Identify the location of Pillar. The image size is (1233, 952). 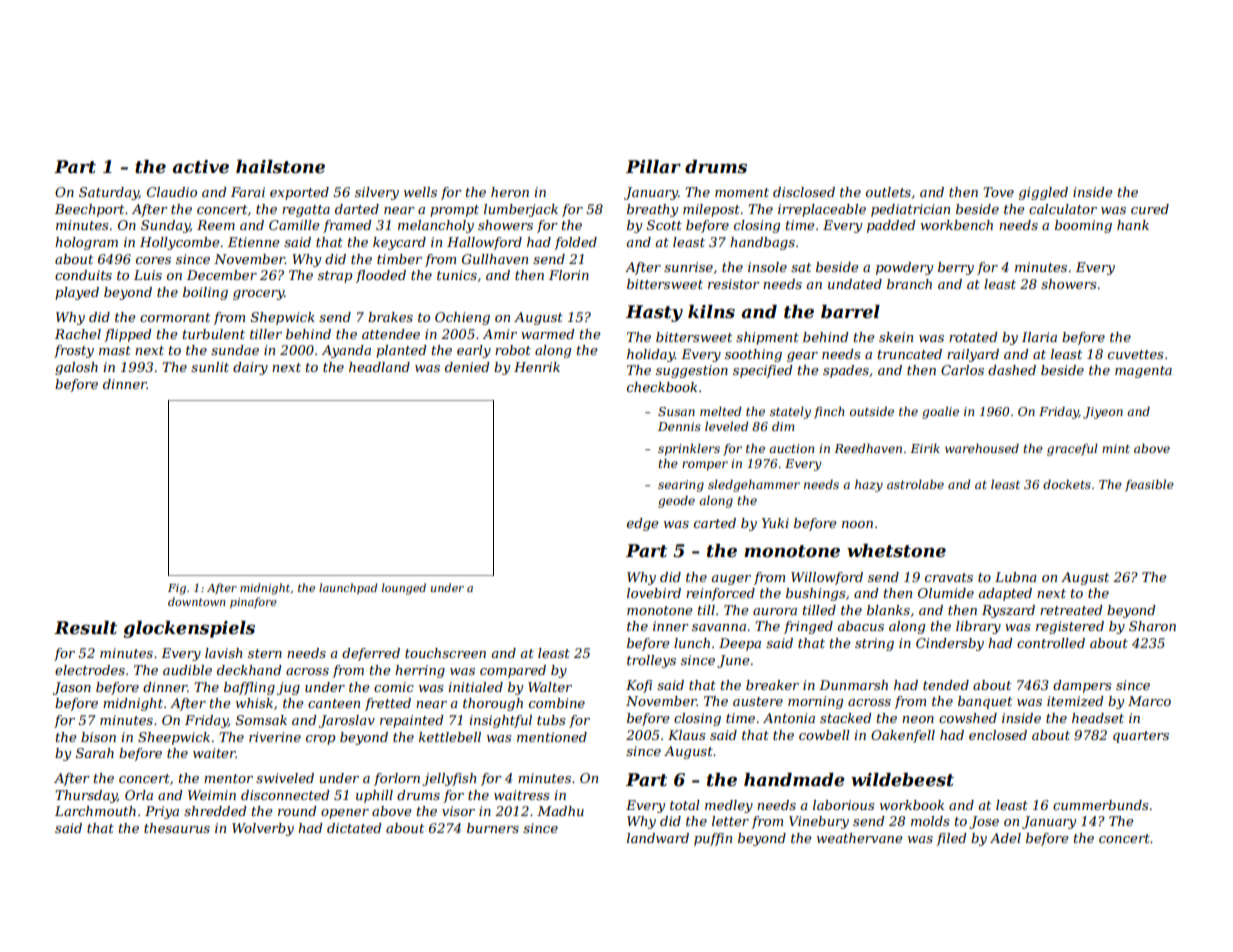
(653, 166).
